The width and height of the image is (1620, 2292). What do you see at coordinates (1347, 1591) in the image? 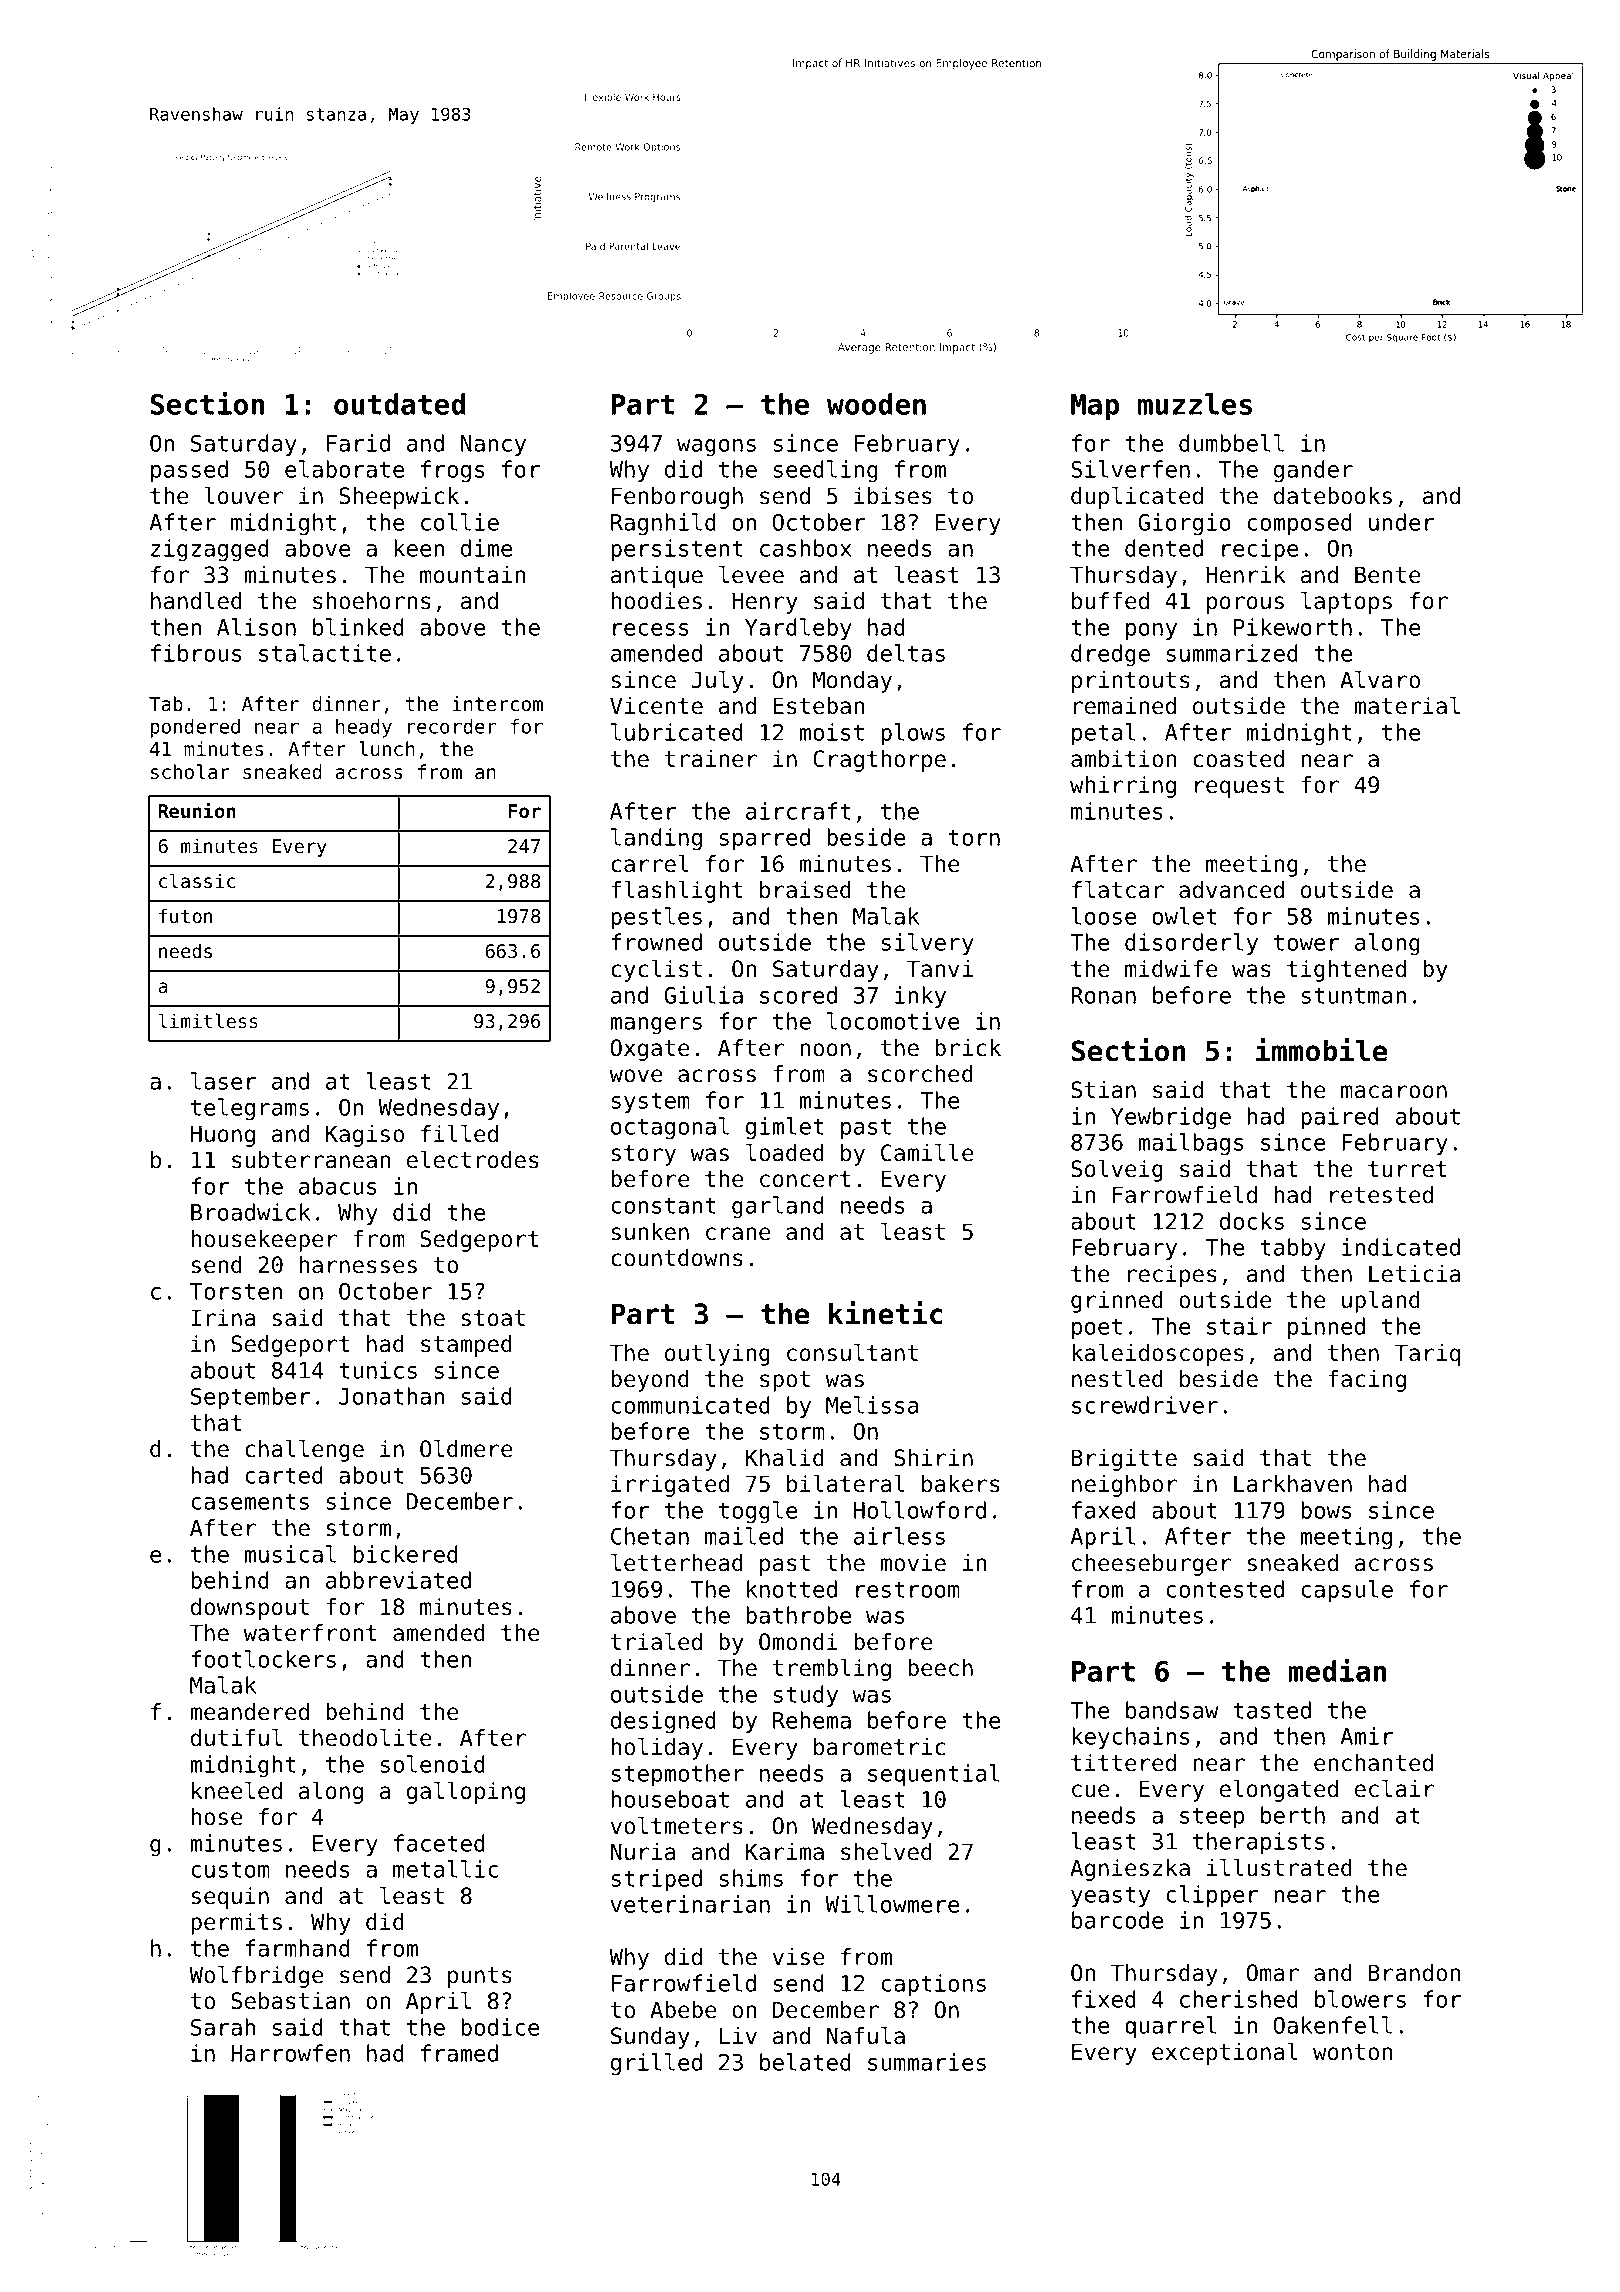
I see `capsule` at bounding box center [1347, 1591].
